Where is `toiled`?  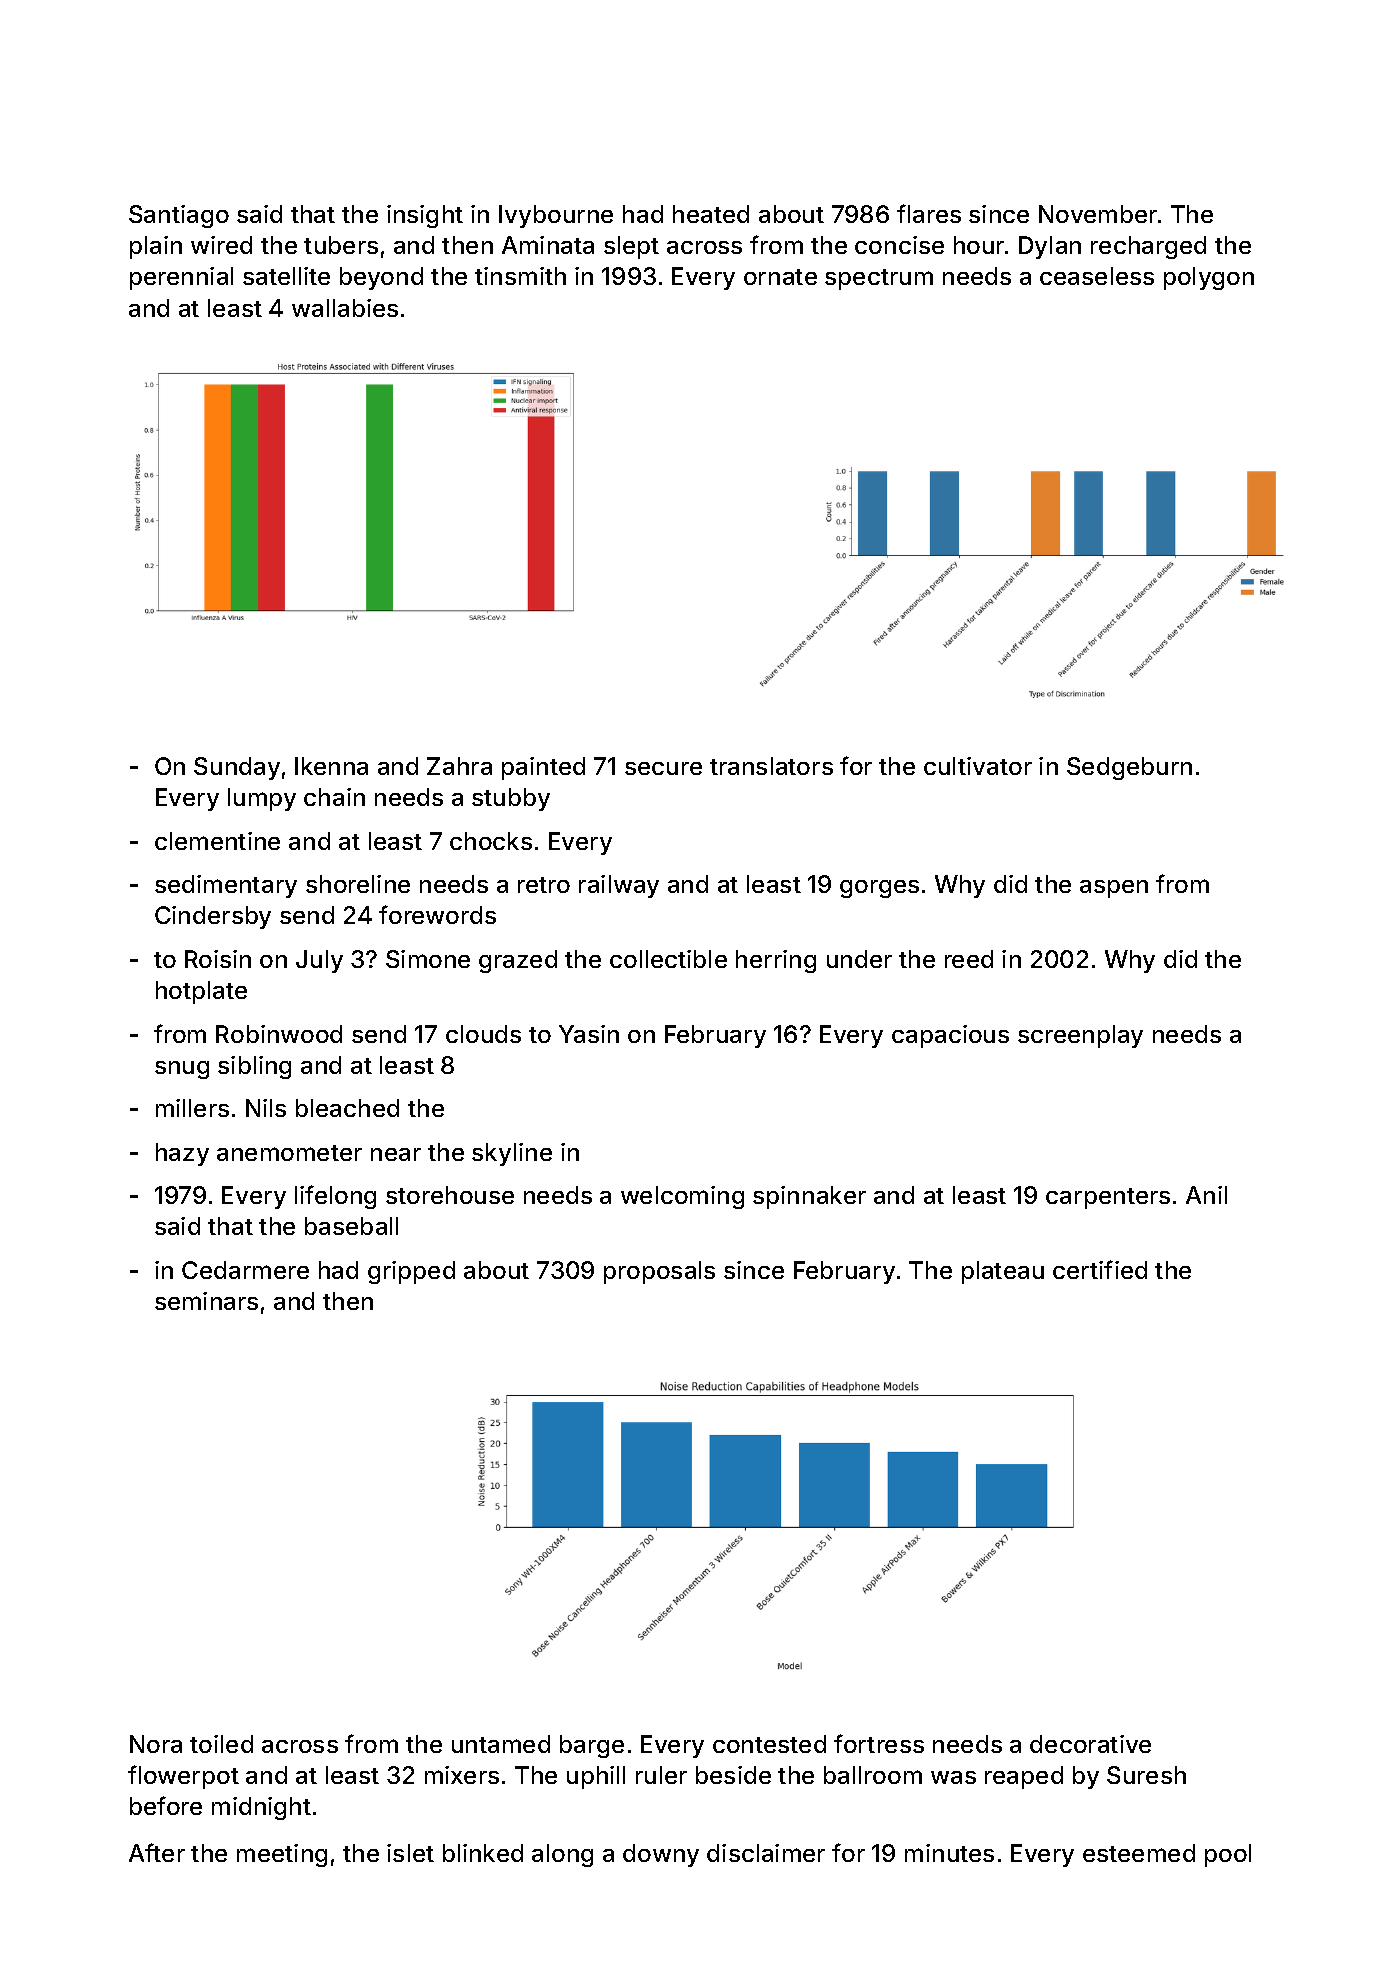 toiled is located at coordinates (221, 1744).
